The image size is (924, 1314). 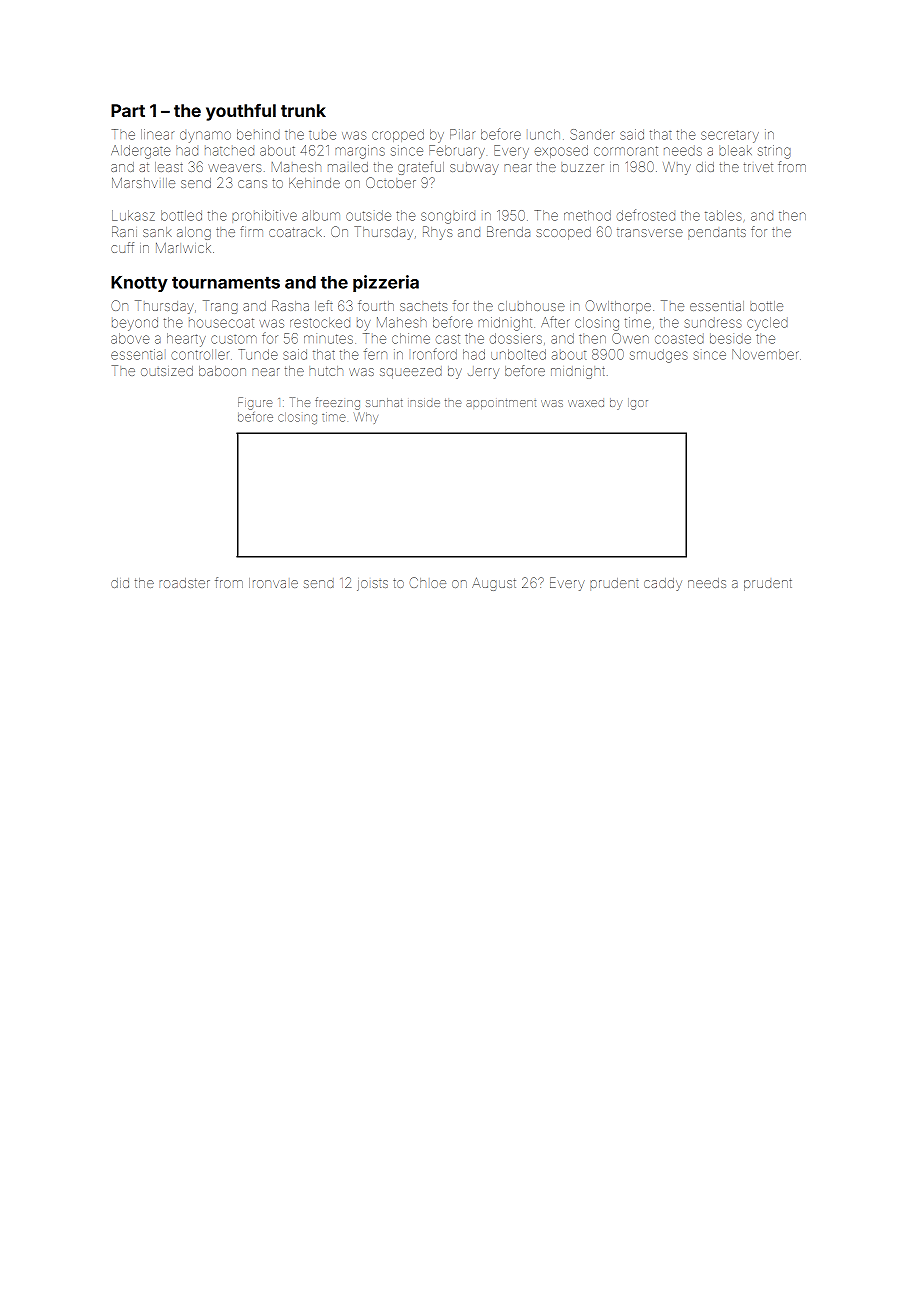 I want to click on freezing, so click(x=337, y=403).
